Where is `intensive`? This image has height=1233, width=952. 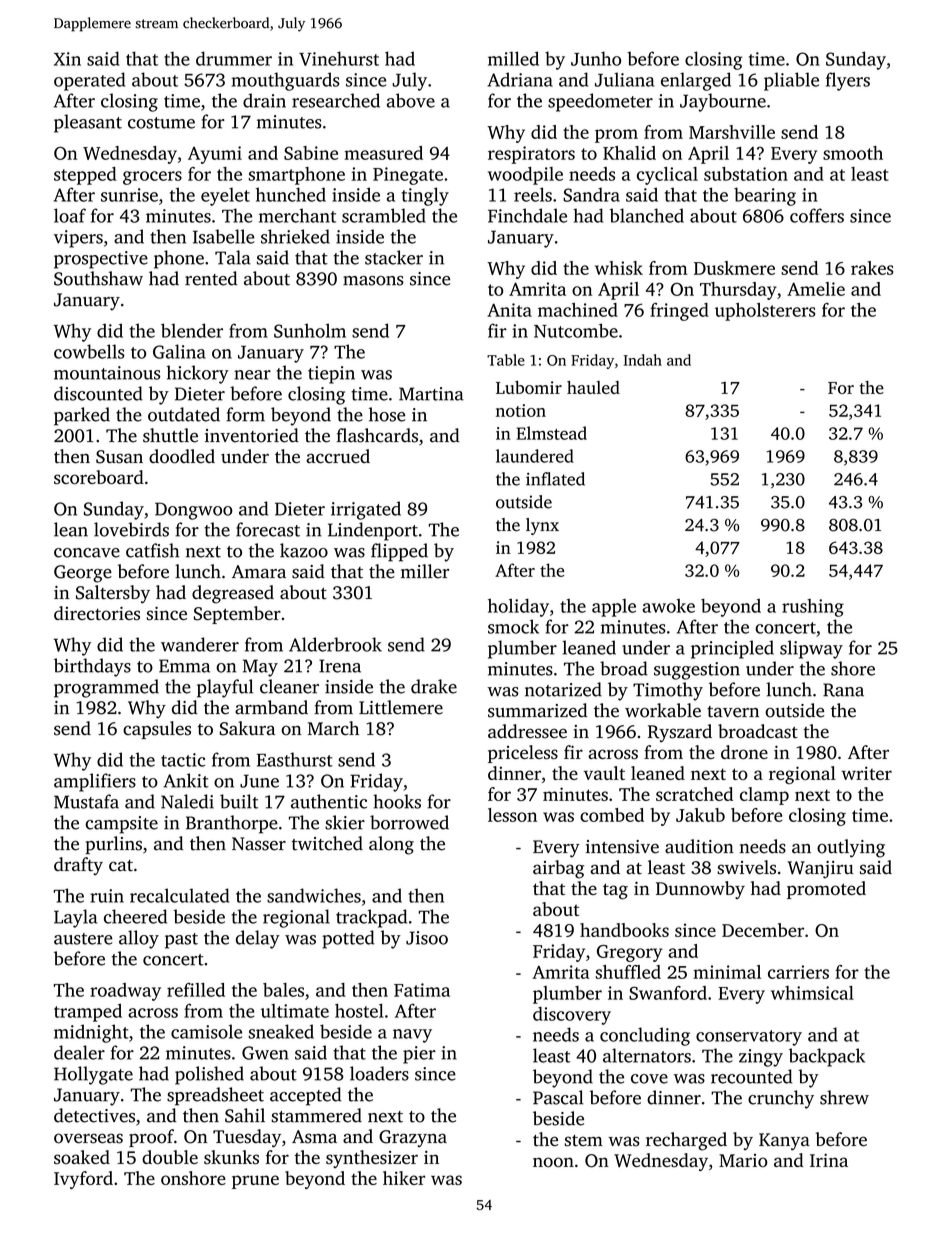
intensive is located at coordinates (622, 847).
